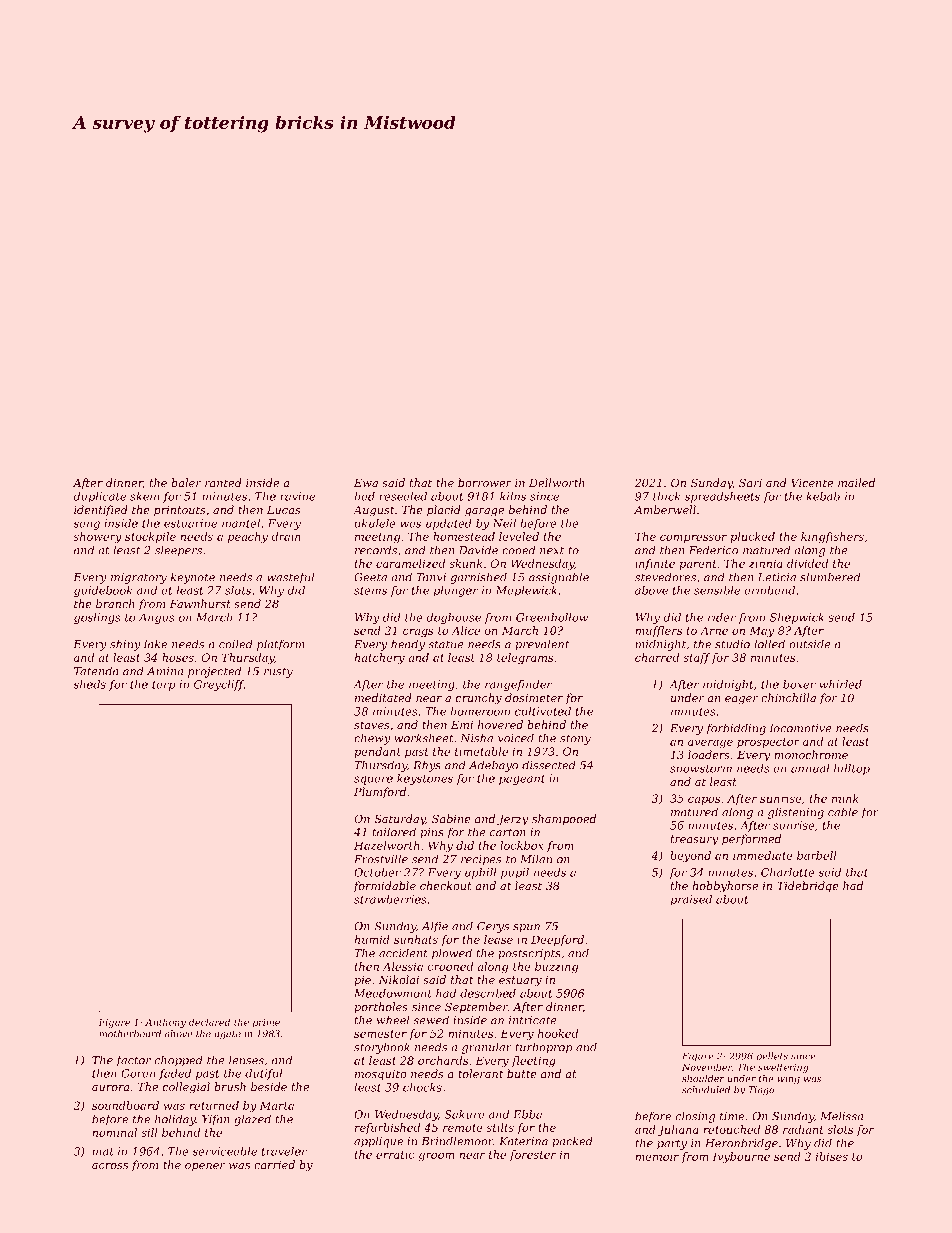 This screenshot has height=1233, width=952. Describe the element at coordinates (788, 697) in the screenshot. I see `chinchilla` at that location.
